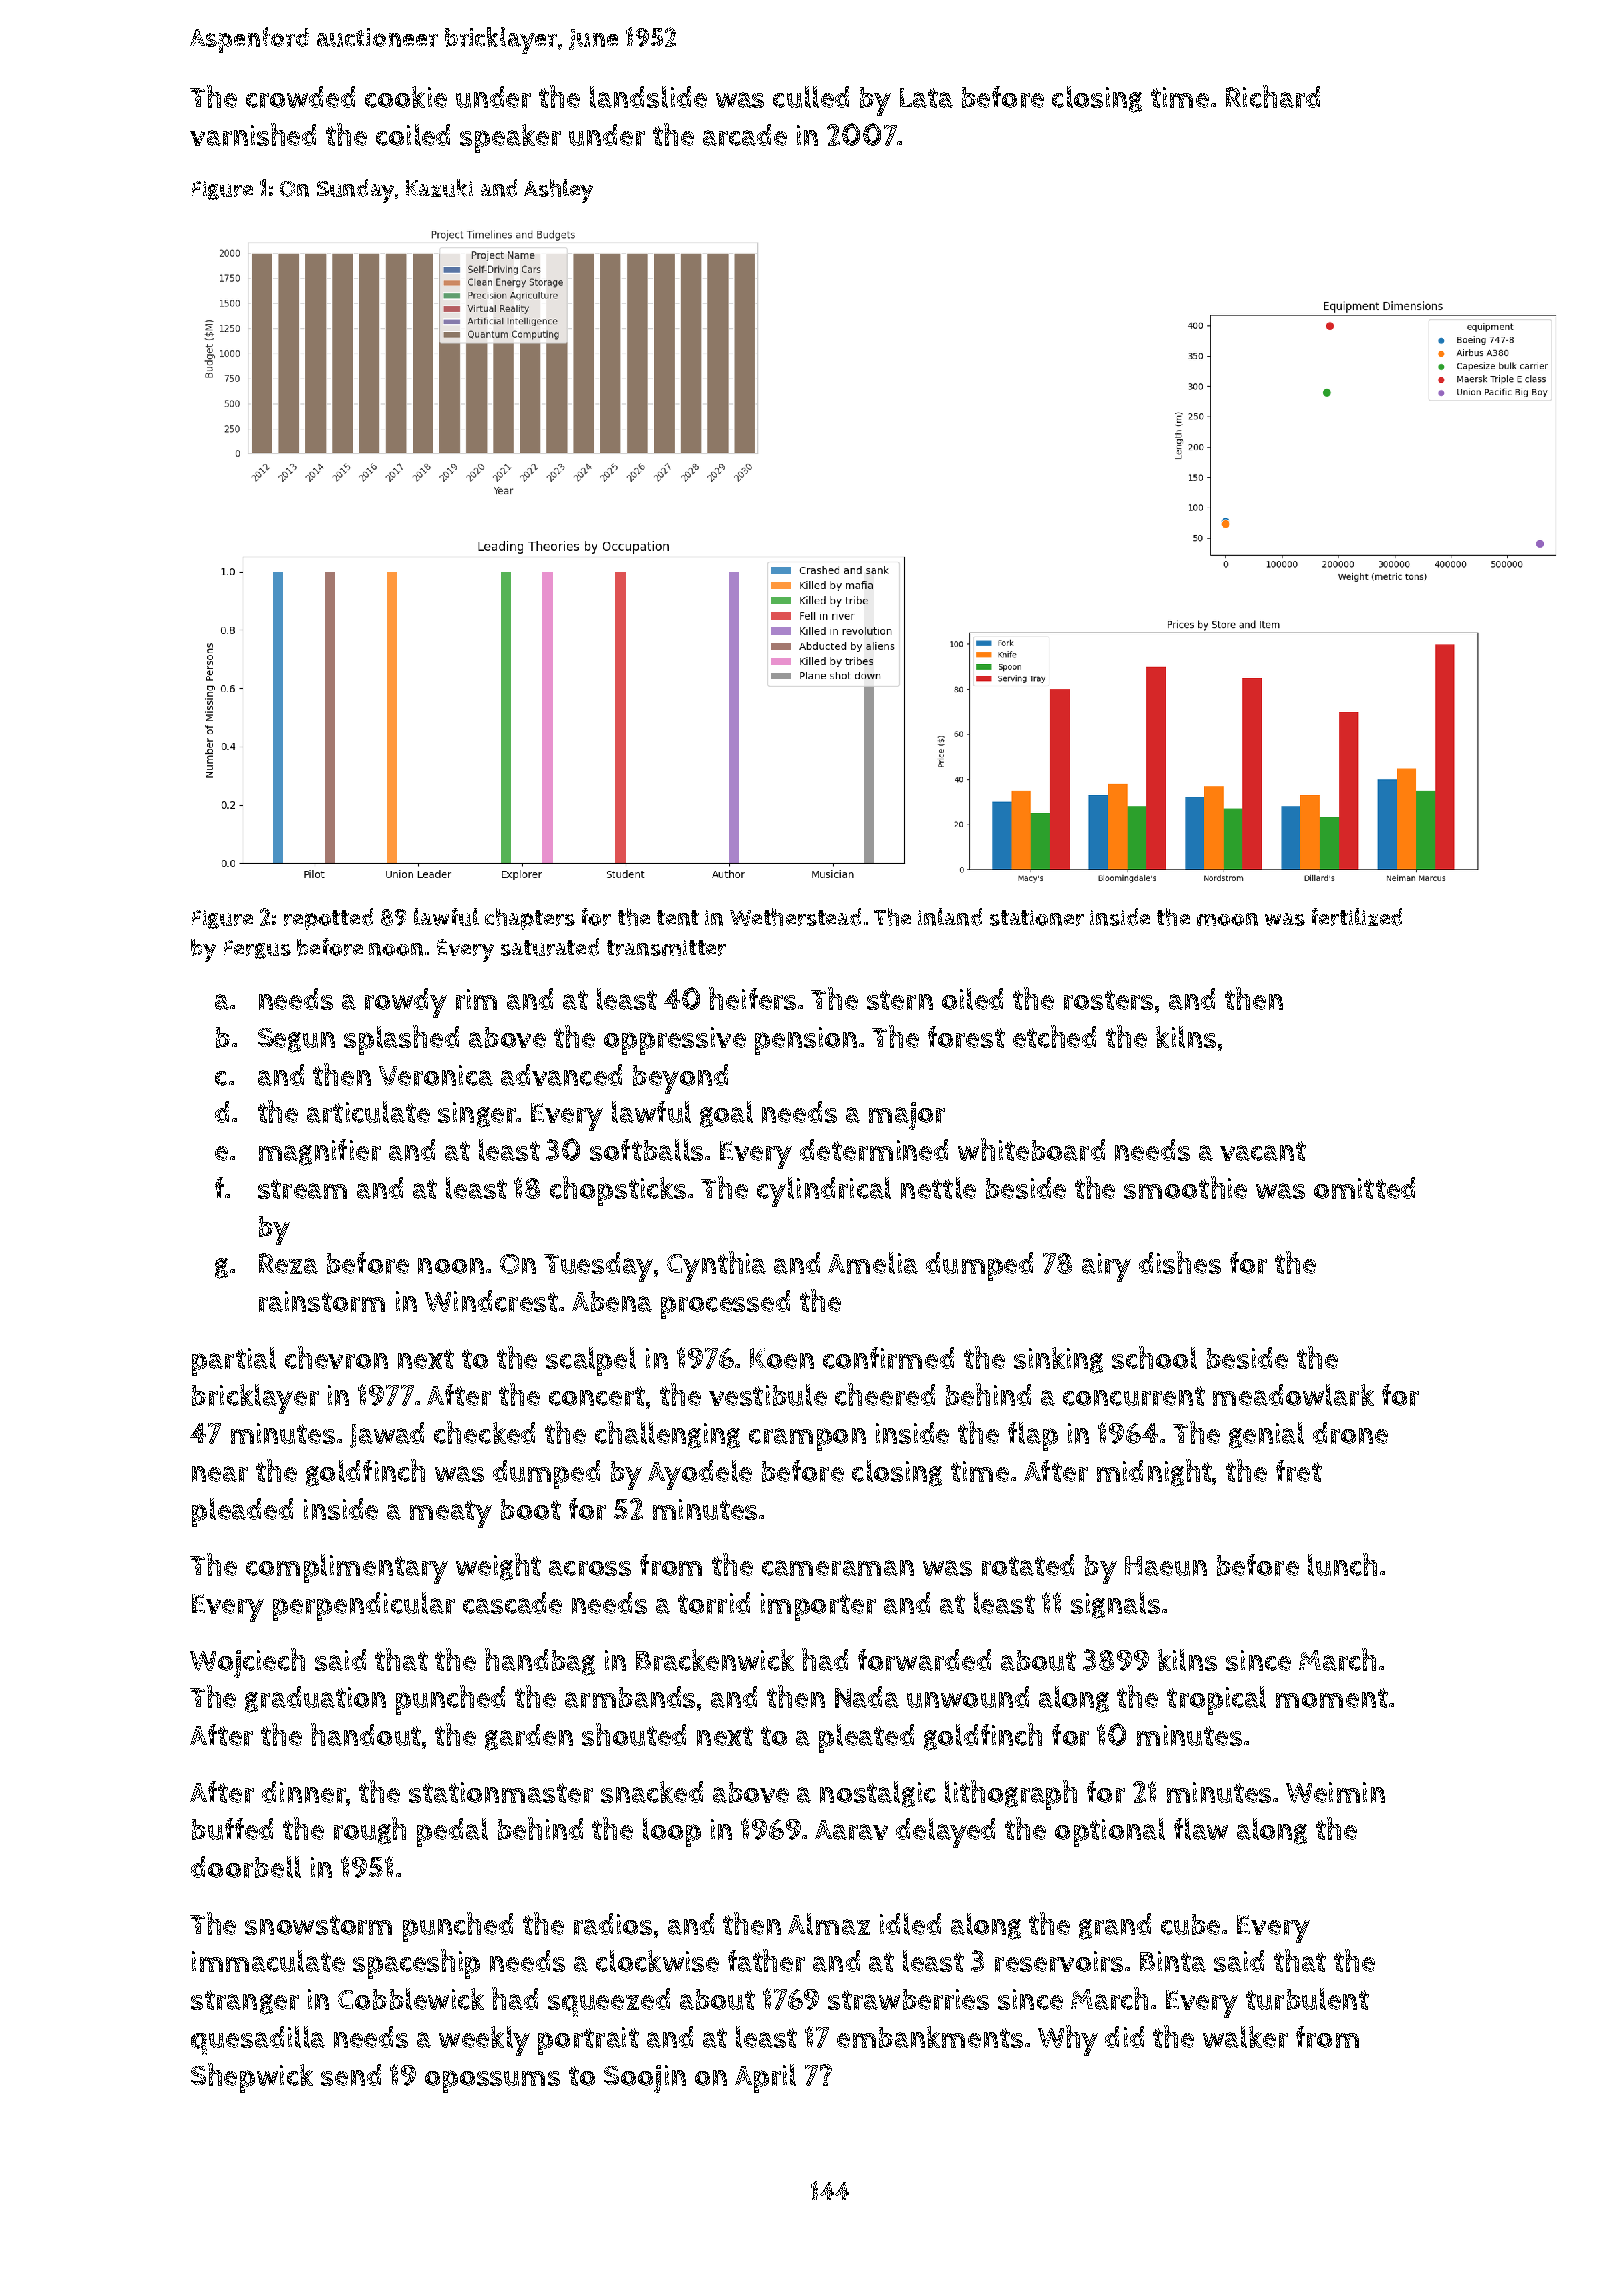 This screenshot has width=1620, height=2292. I want to click on fertilized, so click(1357, 917).
